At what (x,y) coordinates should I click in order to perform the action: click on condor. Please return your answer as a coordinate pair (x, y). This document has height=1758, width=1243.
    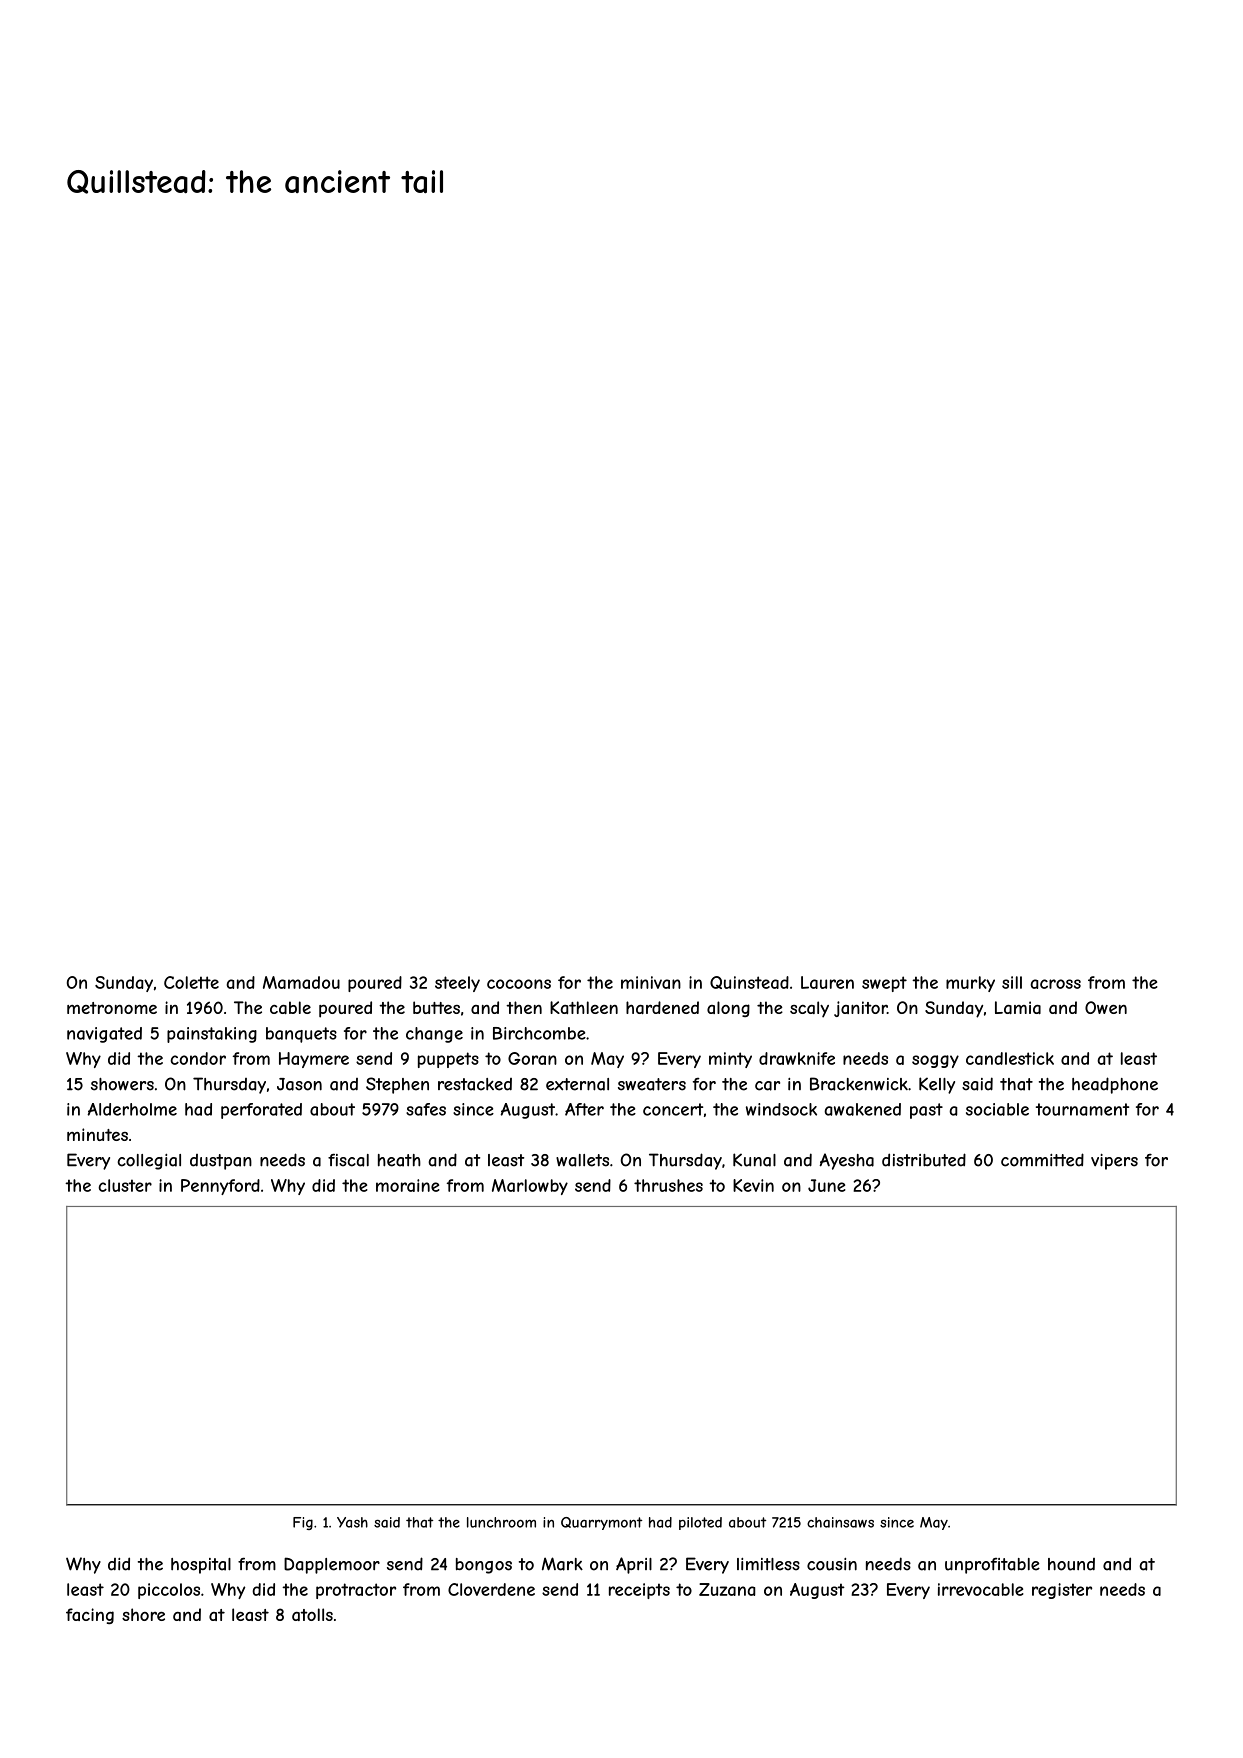
    Looking at the image, I should click on (198, 1058).
